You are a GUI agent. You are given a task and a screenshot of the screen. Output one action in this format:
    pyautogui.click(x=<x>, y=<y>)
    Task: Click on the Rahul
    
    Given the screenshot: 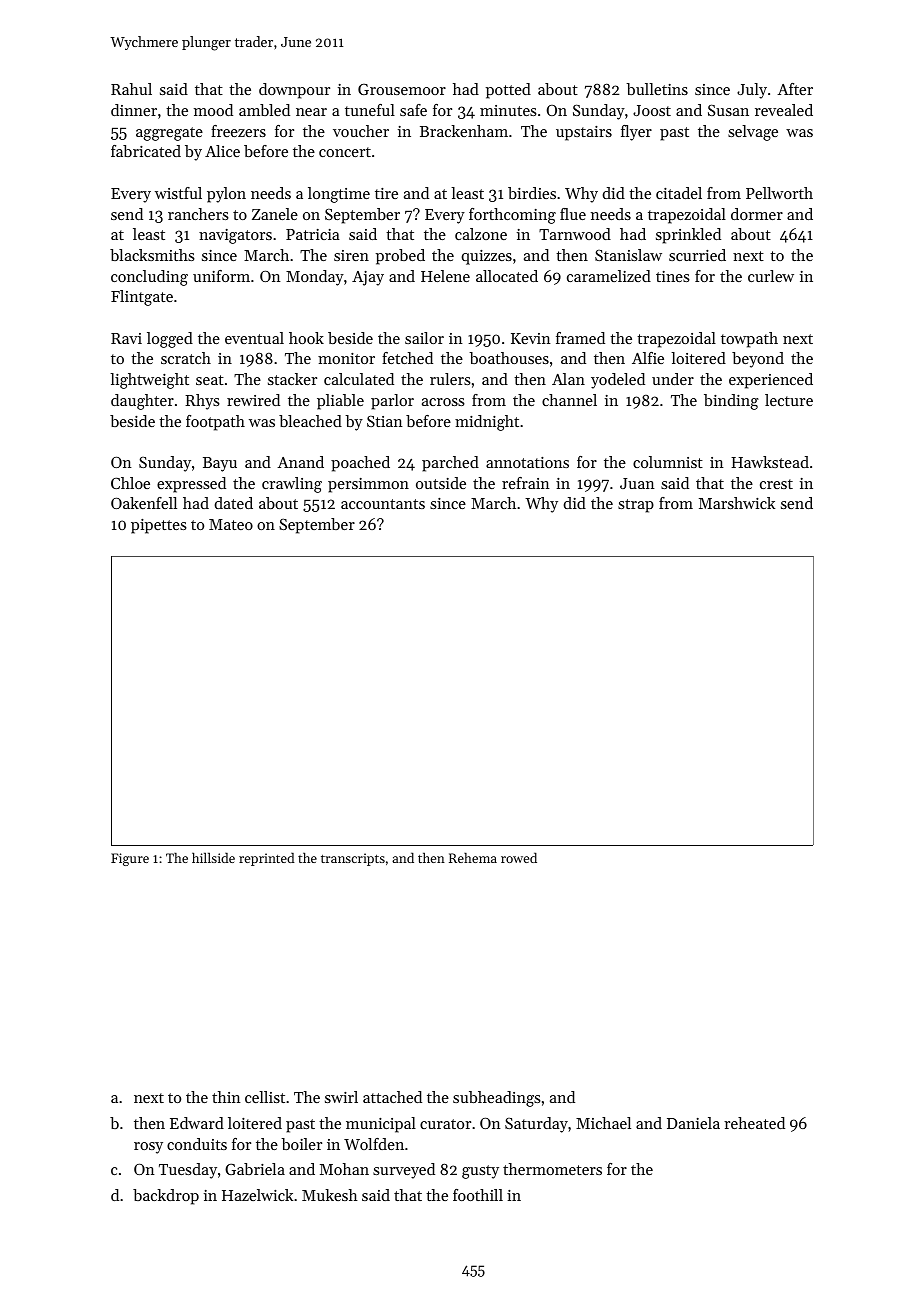 What is the action you would take?
    pyautogui.click(x=131, y=89)
